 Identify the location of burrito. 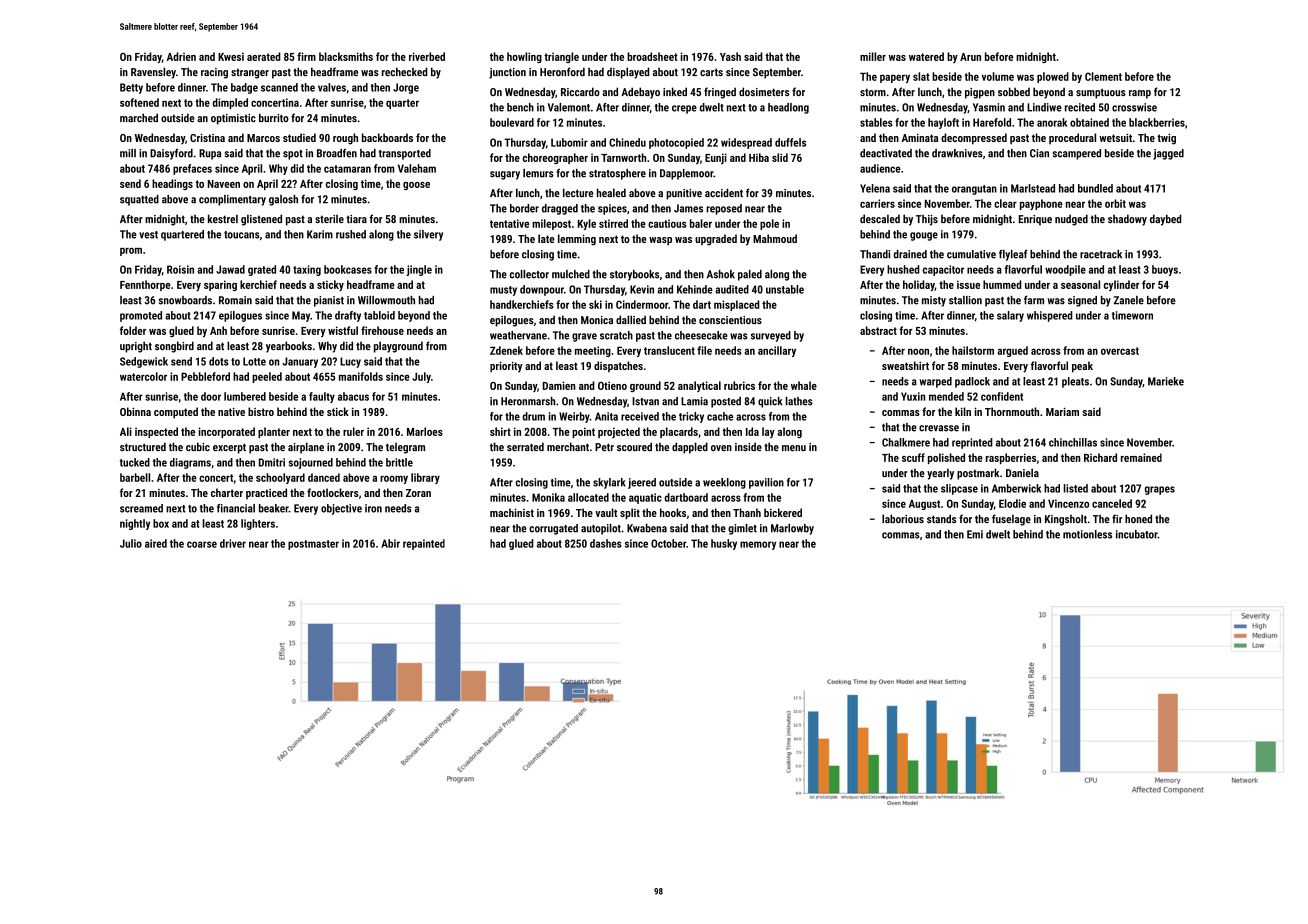
(274, 117).
